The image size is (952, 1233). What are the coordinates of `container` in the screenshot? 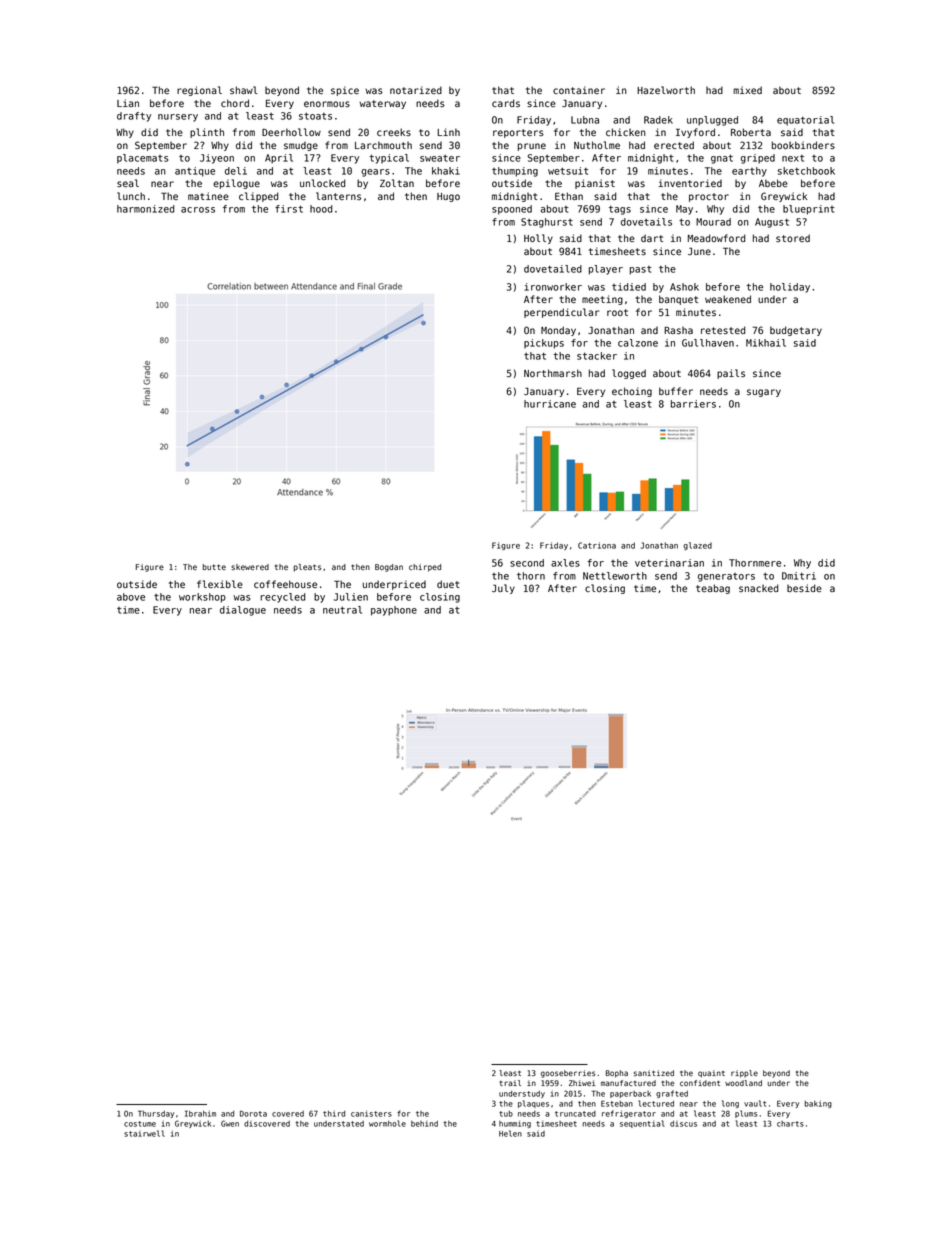 It's located at (579, 90).
